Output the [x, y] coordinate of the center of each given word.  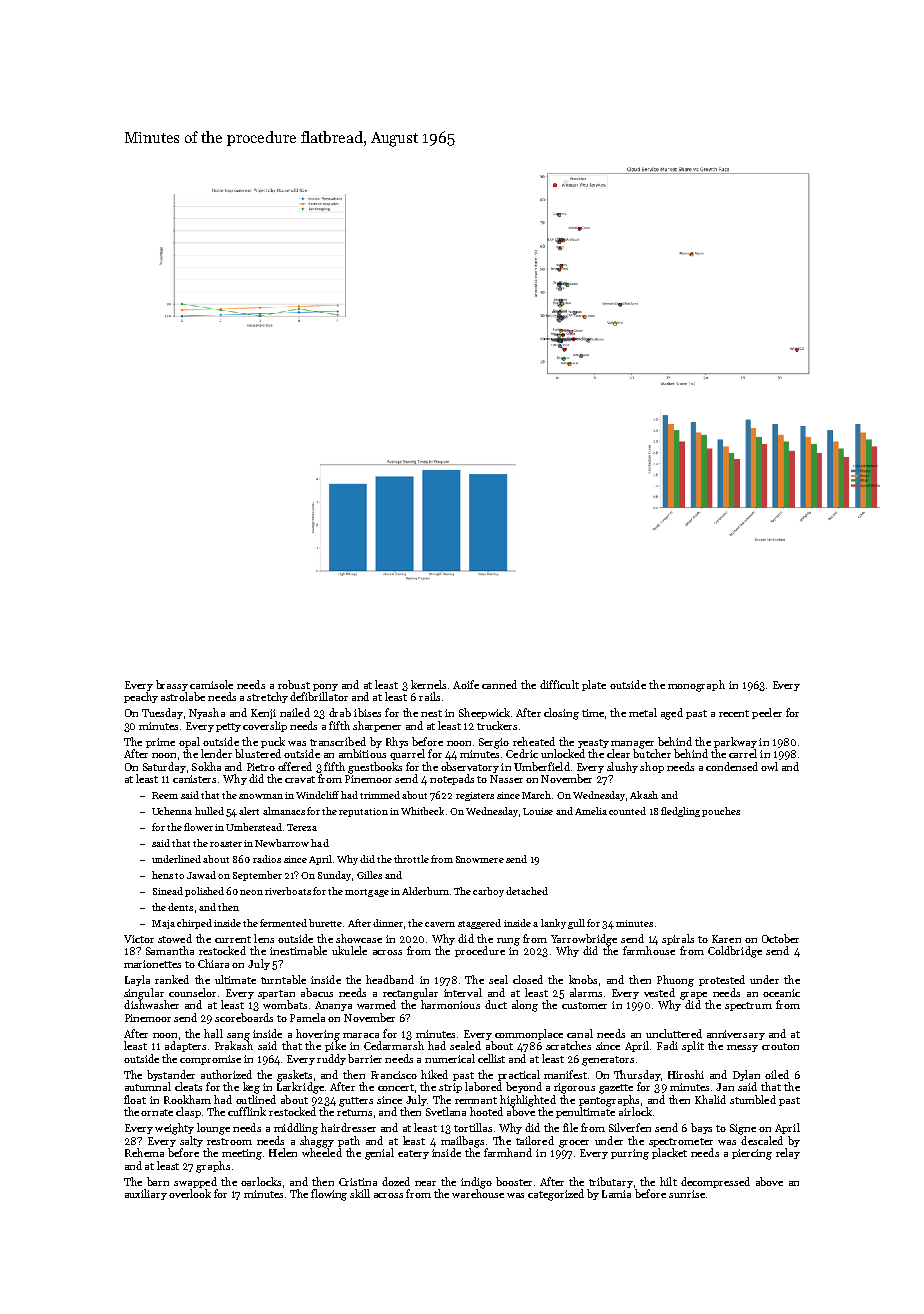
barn [158, 1181]
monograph [696, 686]
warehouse [478, 1193]
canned [499, 684]
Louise [538, 811]
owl [769, 766]
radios [267, 859]
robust [294, 684]
